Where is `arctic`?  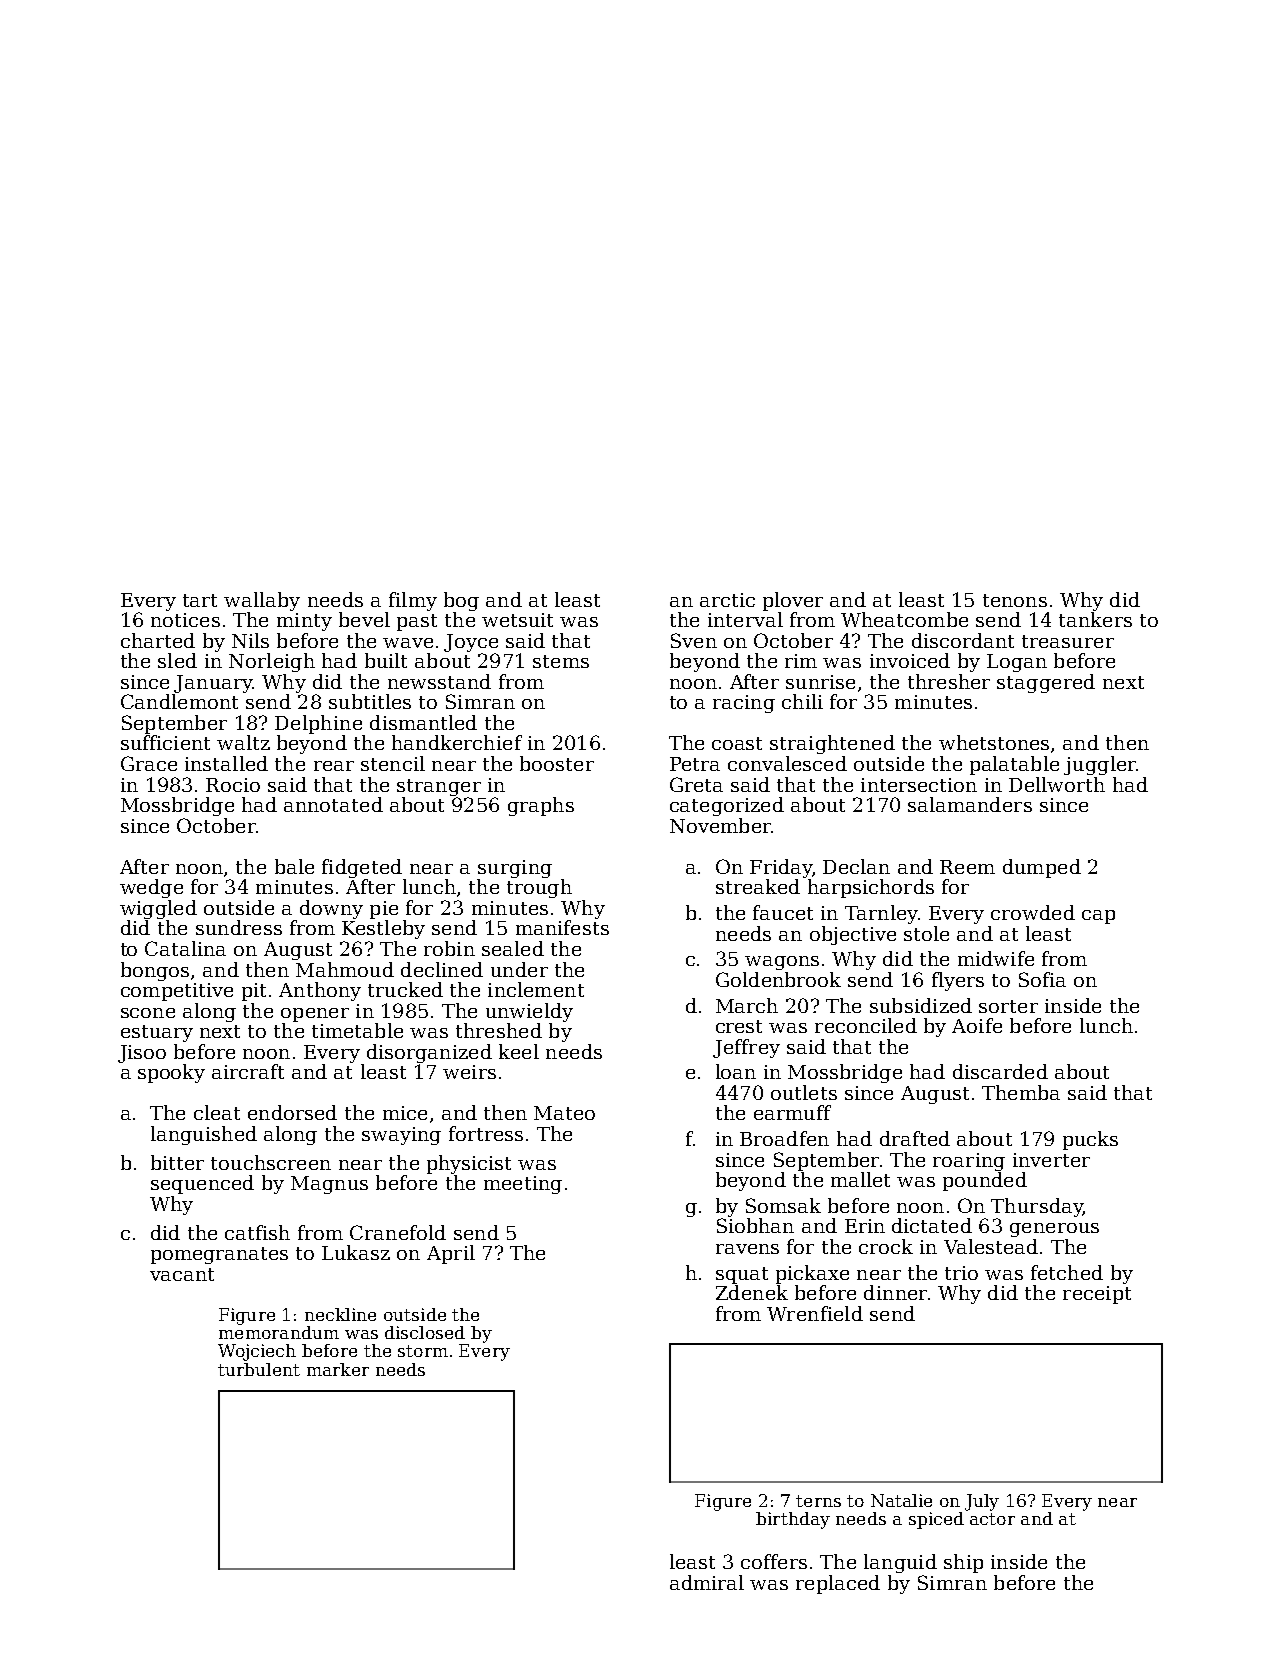 arctic is located at coordinates (727, 600).
